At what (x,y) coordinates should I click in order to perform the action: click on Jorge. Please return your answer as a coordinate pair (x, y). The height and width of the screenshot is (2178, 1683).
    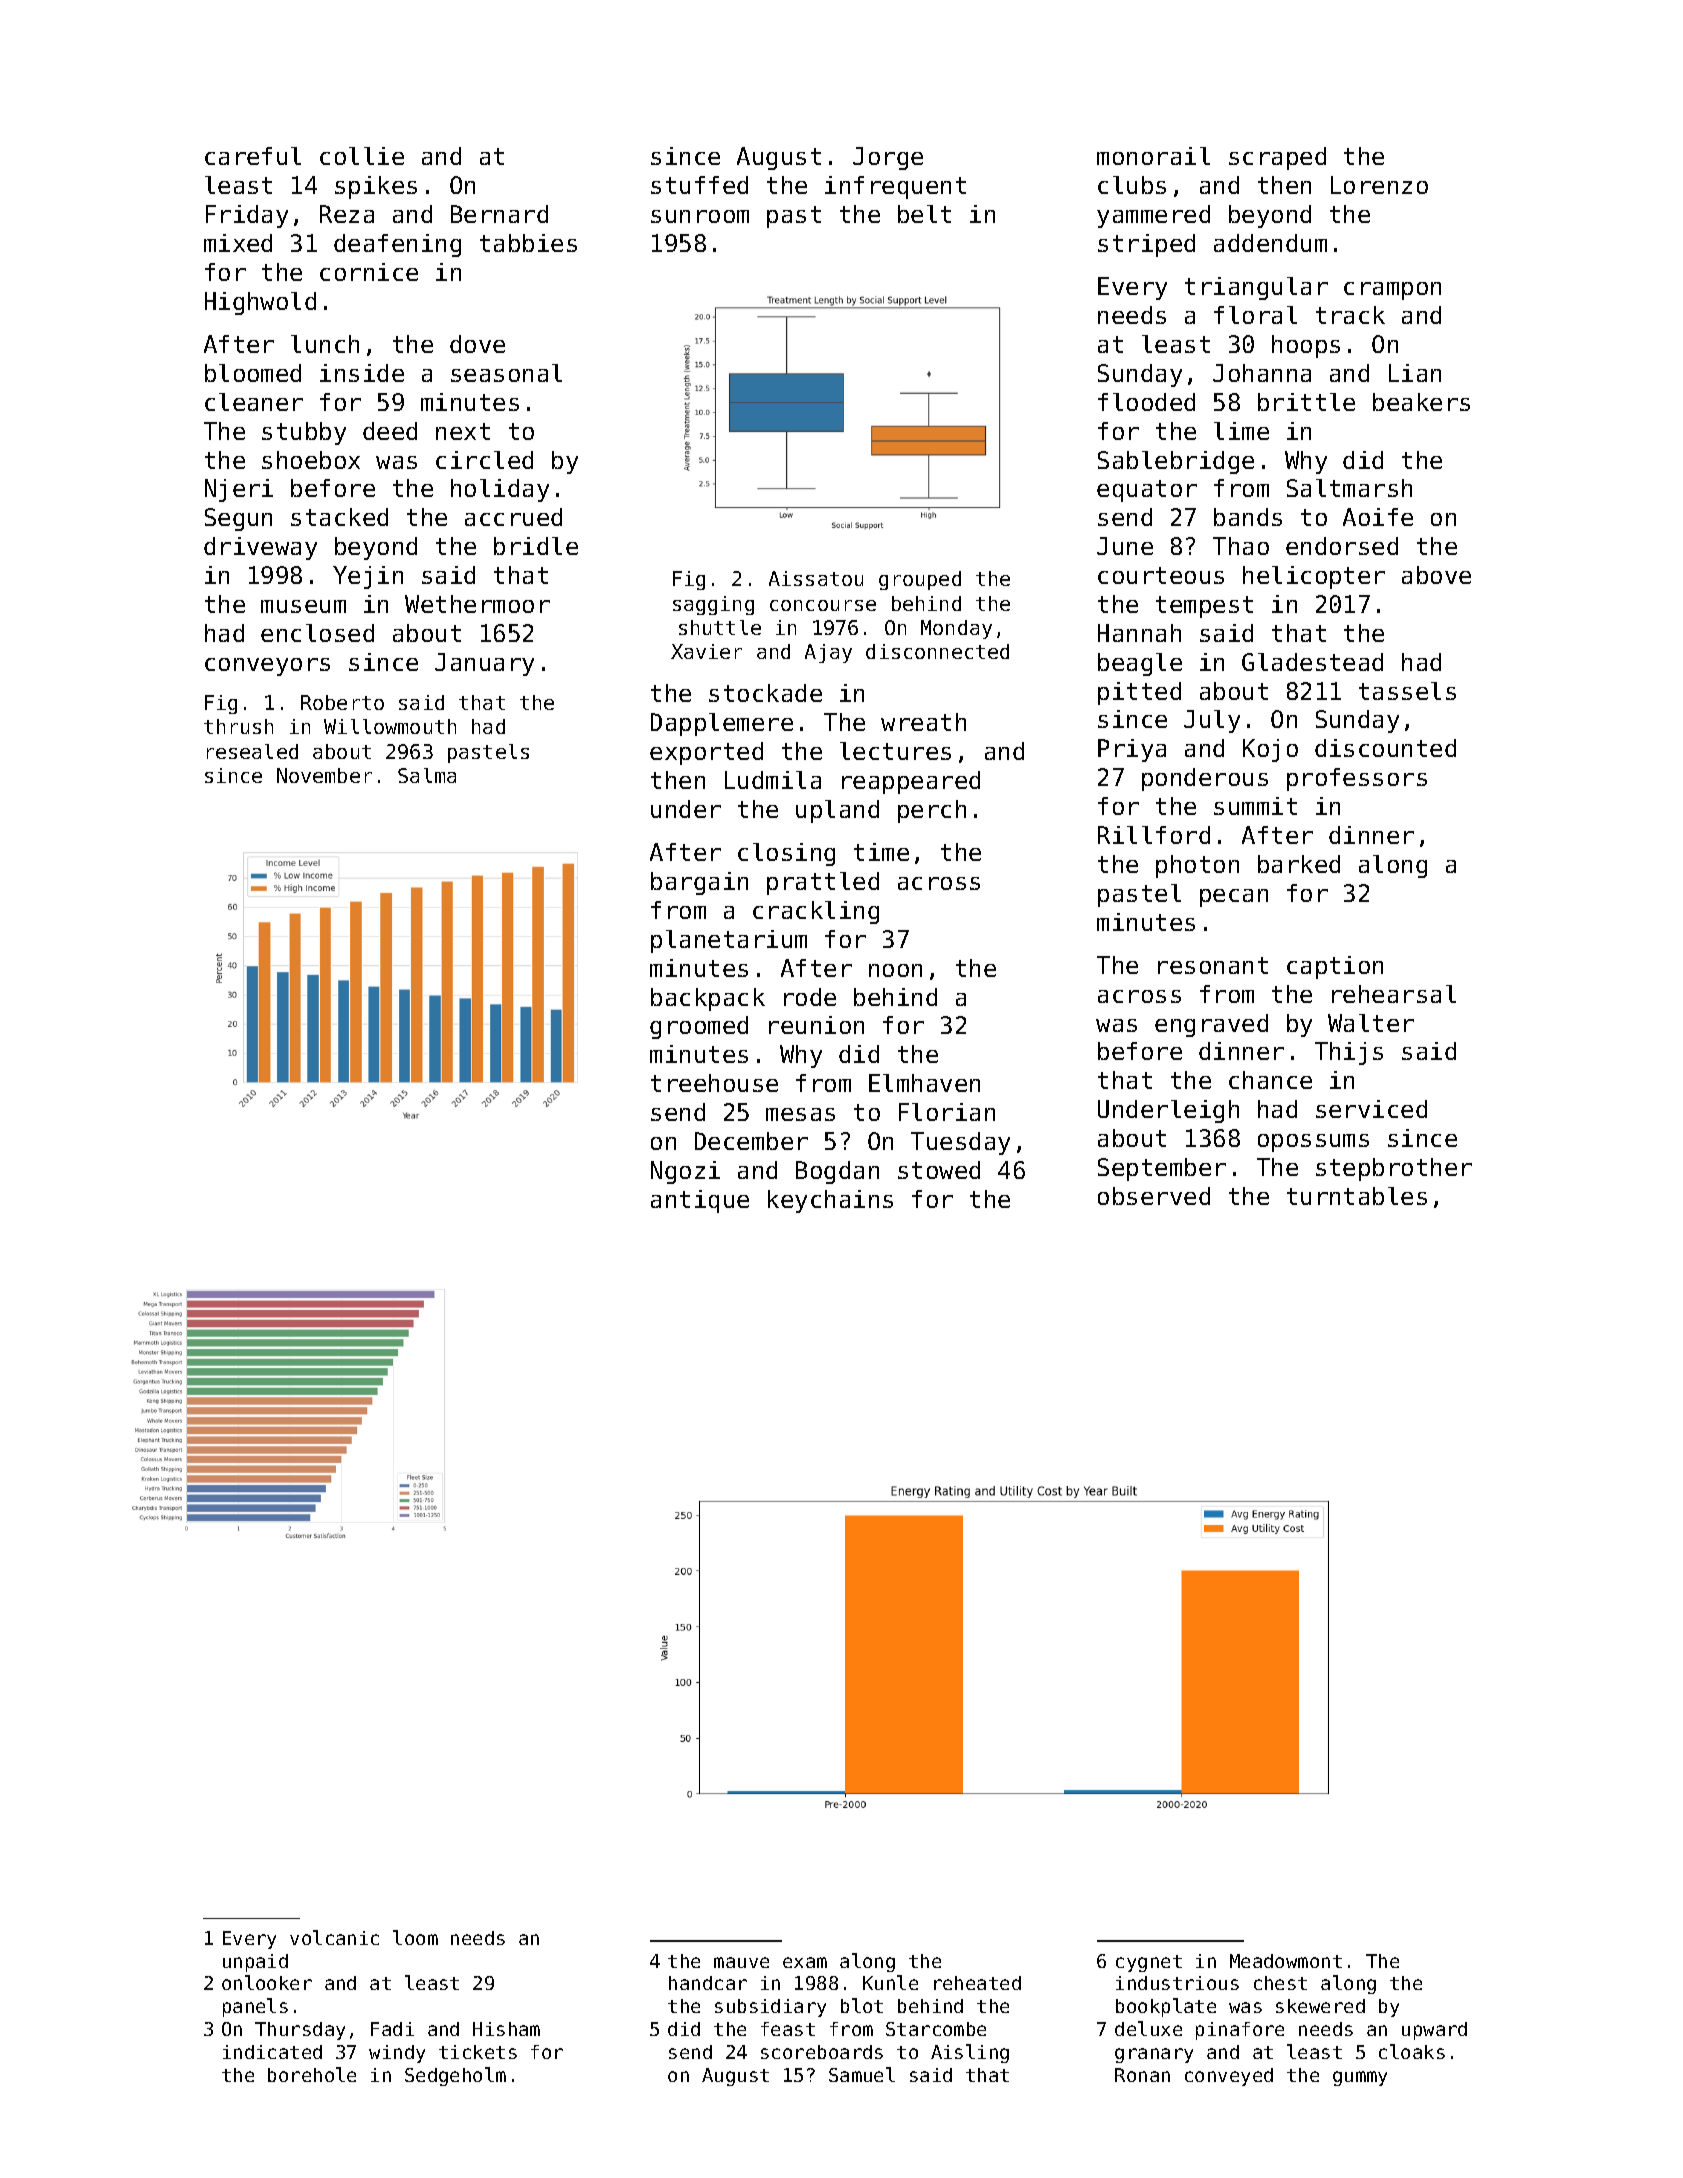
    Looking at the image, I should click on (888, 158).
